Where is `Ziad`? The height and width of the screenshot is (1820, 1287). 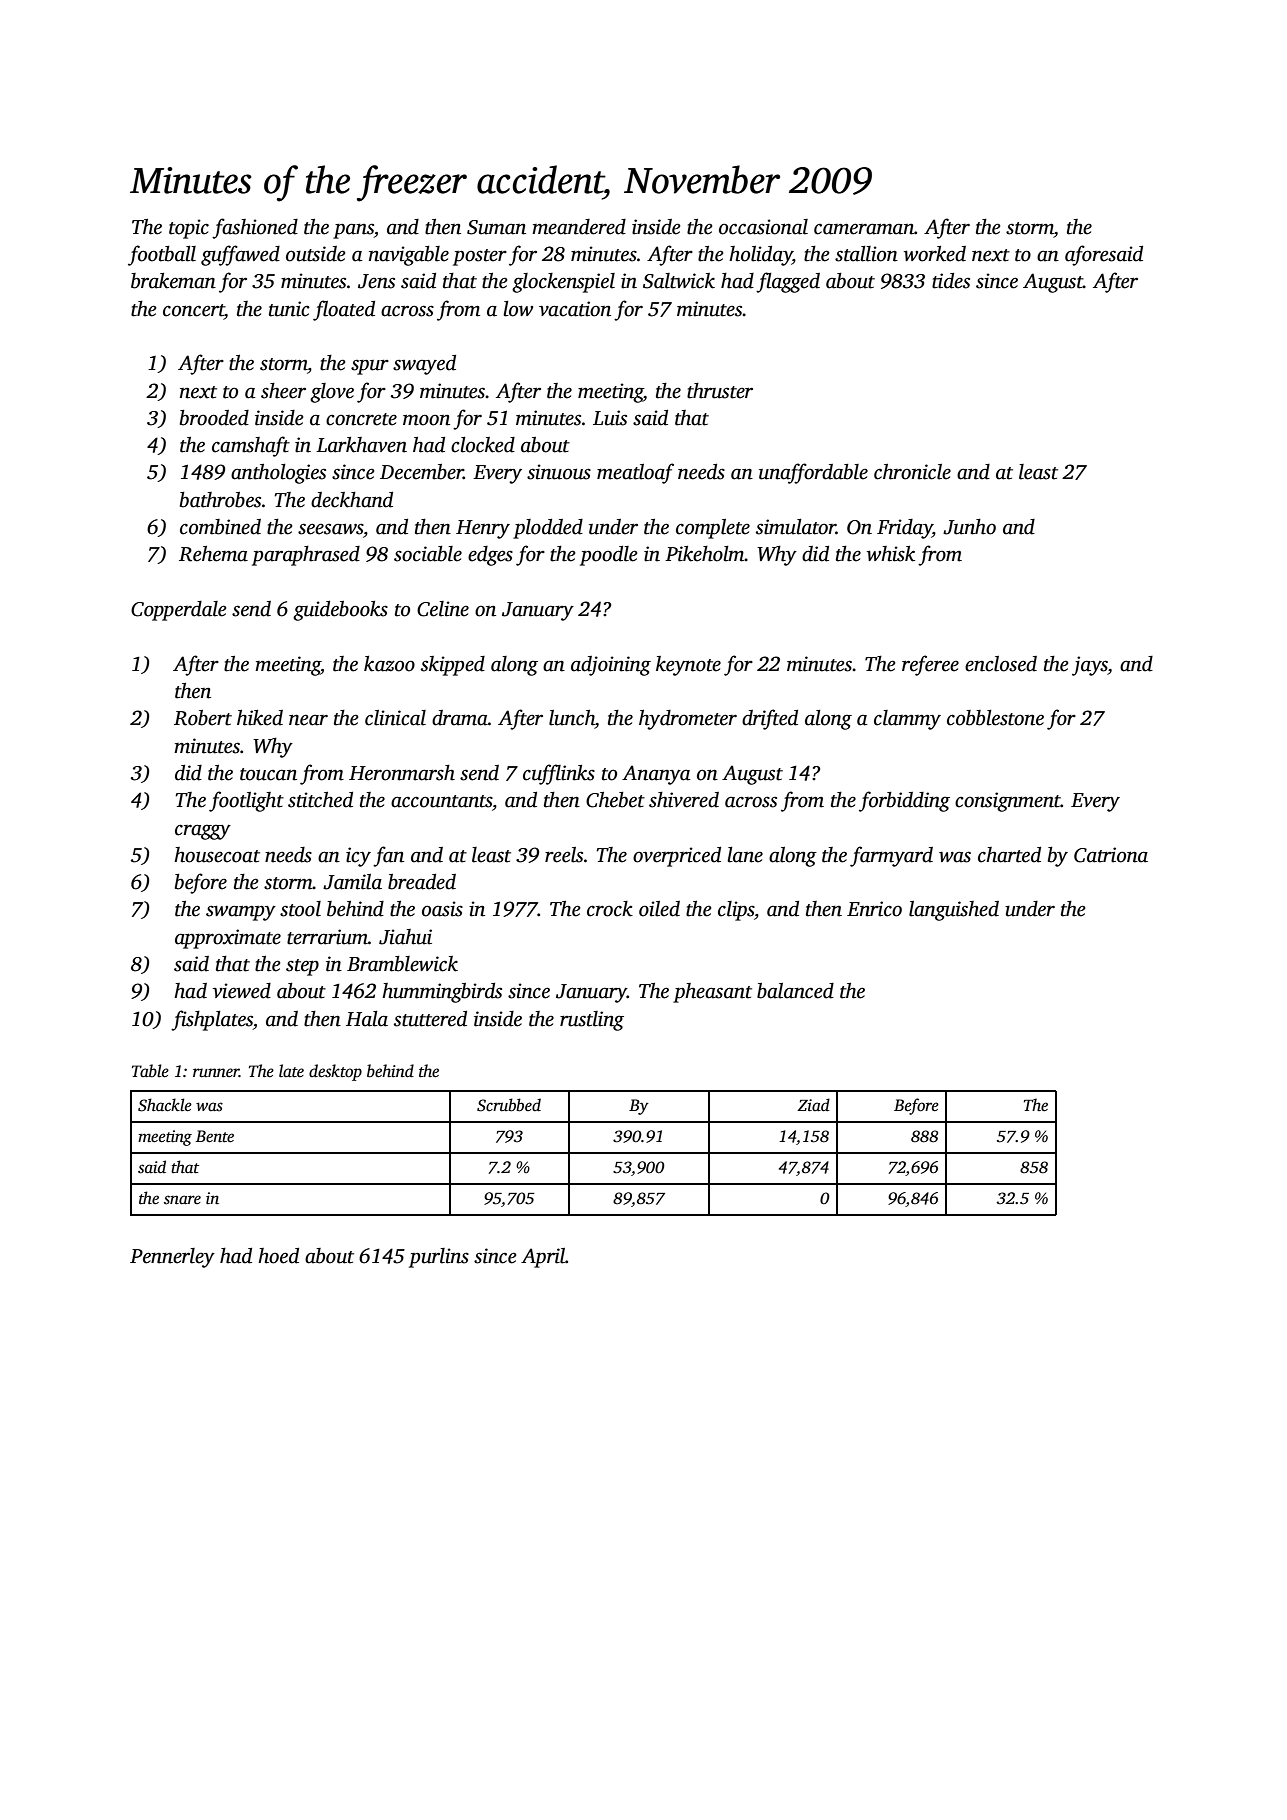 Ziad is located at coordinates (813, 1105).
